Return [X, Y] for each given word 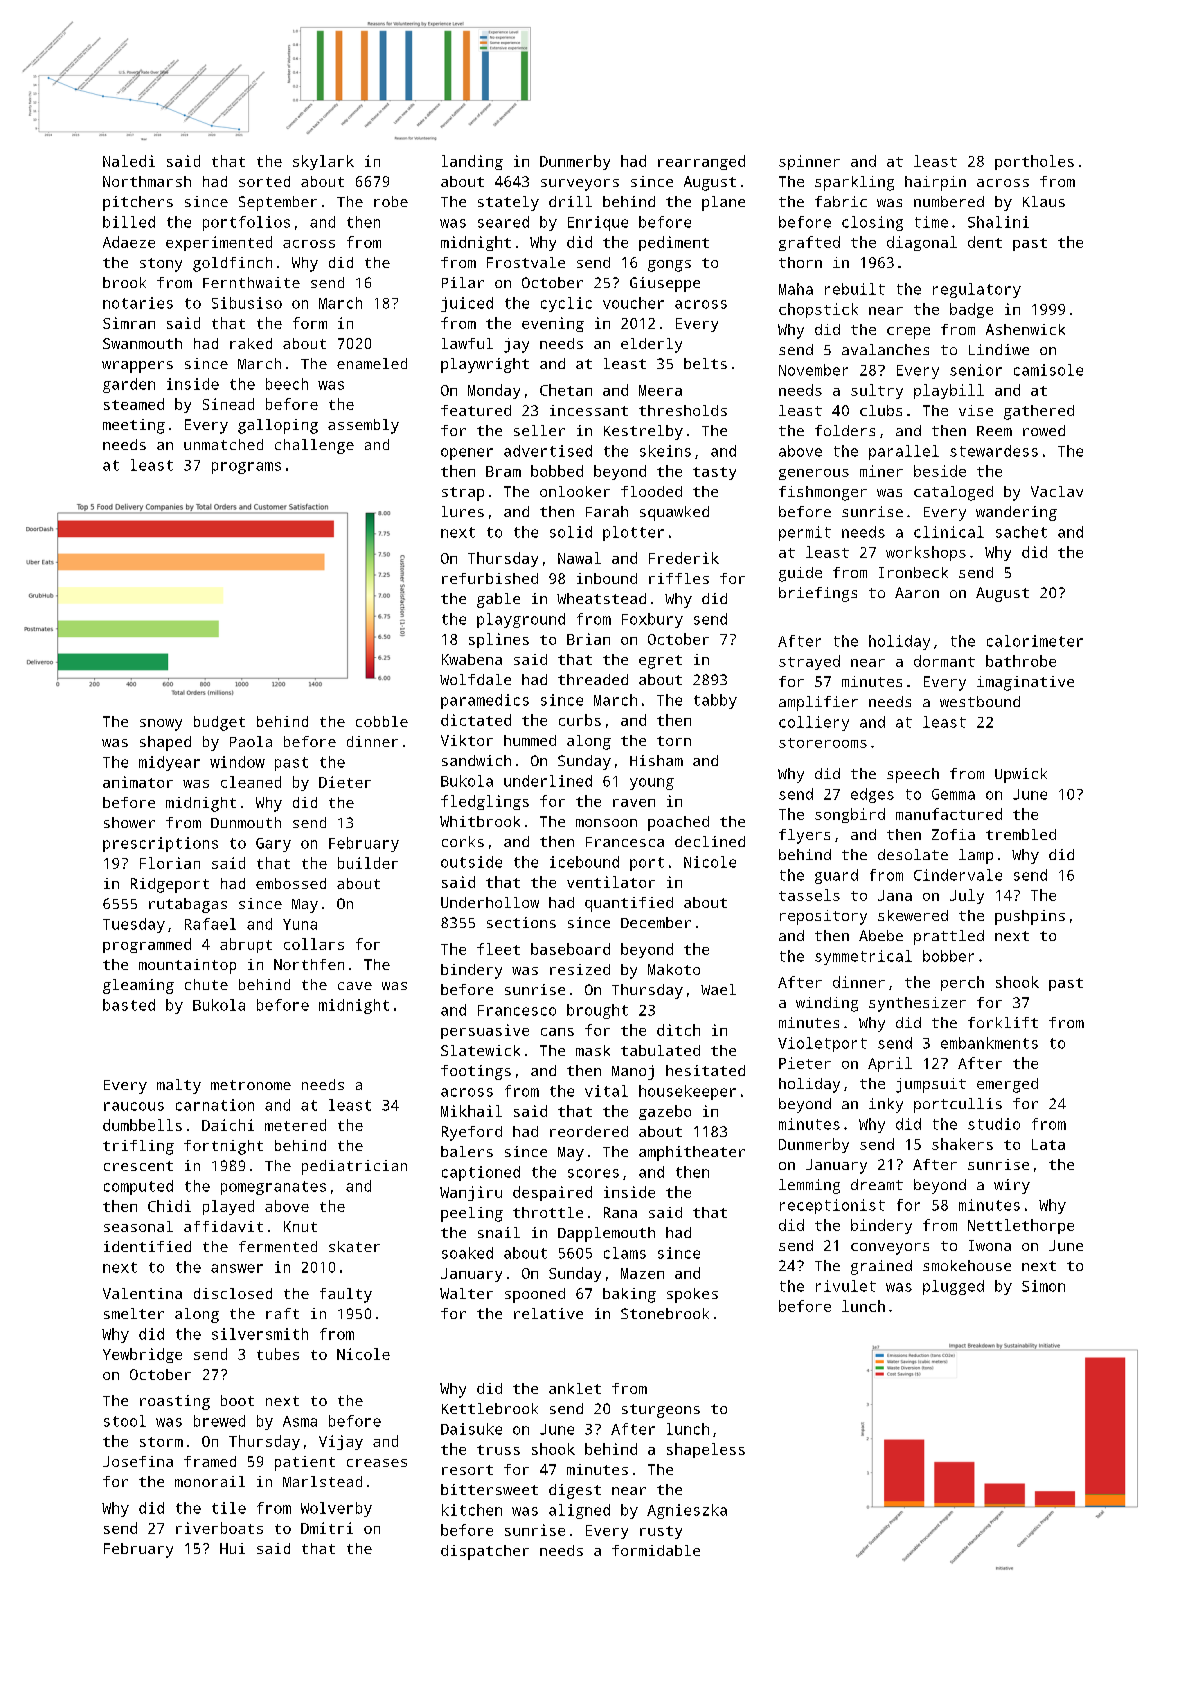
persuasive [485, 1031]
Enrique [598, 223]
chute [206, 984]
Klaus [1044, 201]
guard [836, 876]
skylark [323, 162]
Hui [232, 1548]
